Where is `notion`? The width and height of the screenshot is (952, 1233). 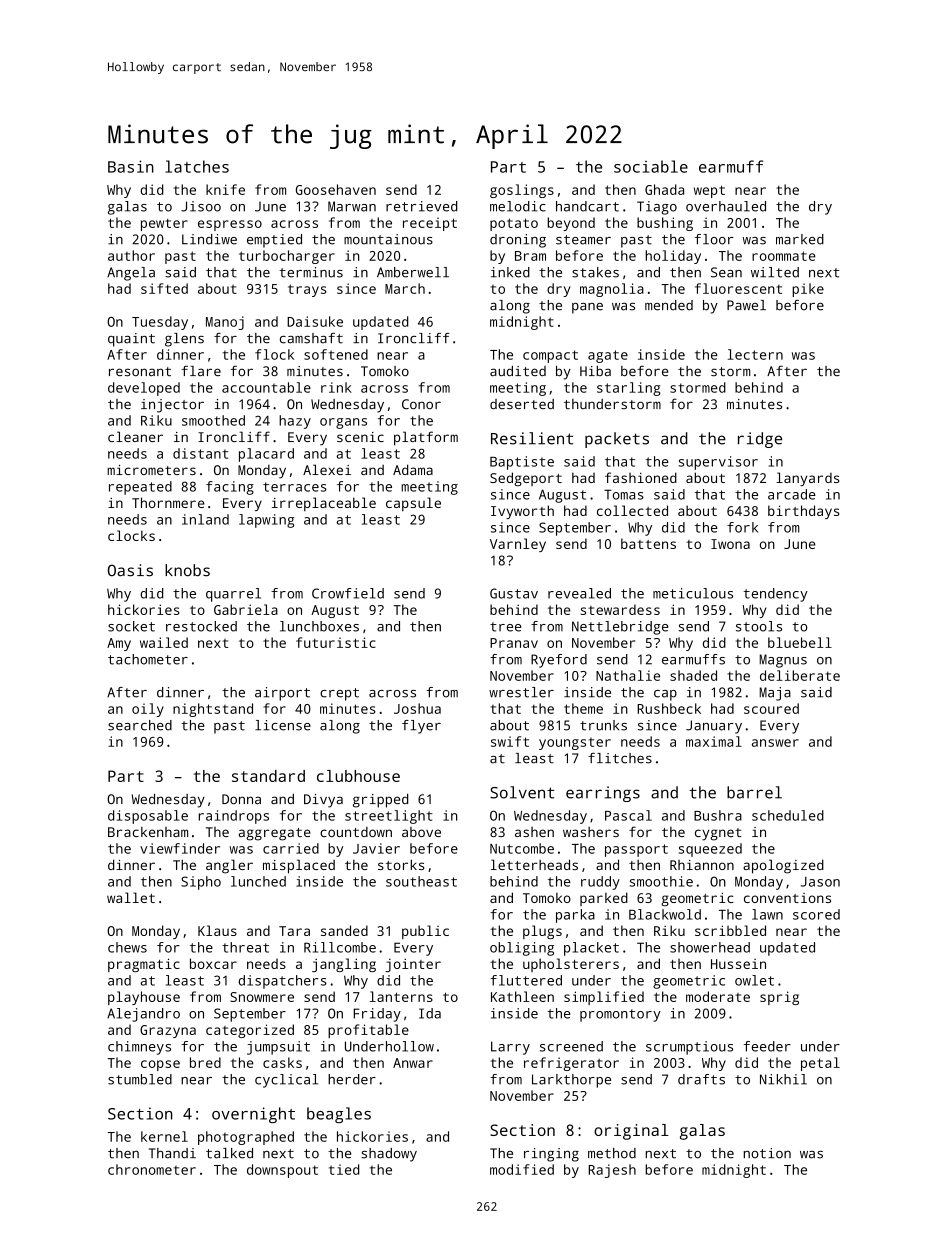
notion is located at coordinates (767, 1153).
